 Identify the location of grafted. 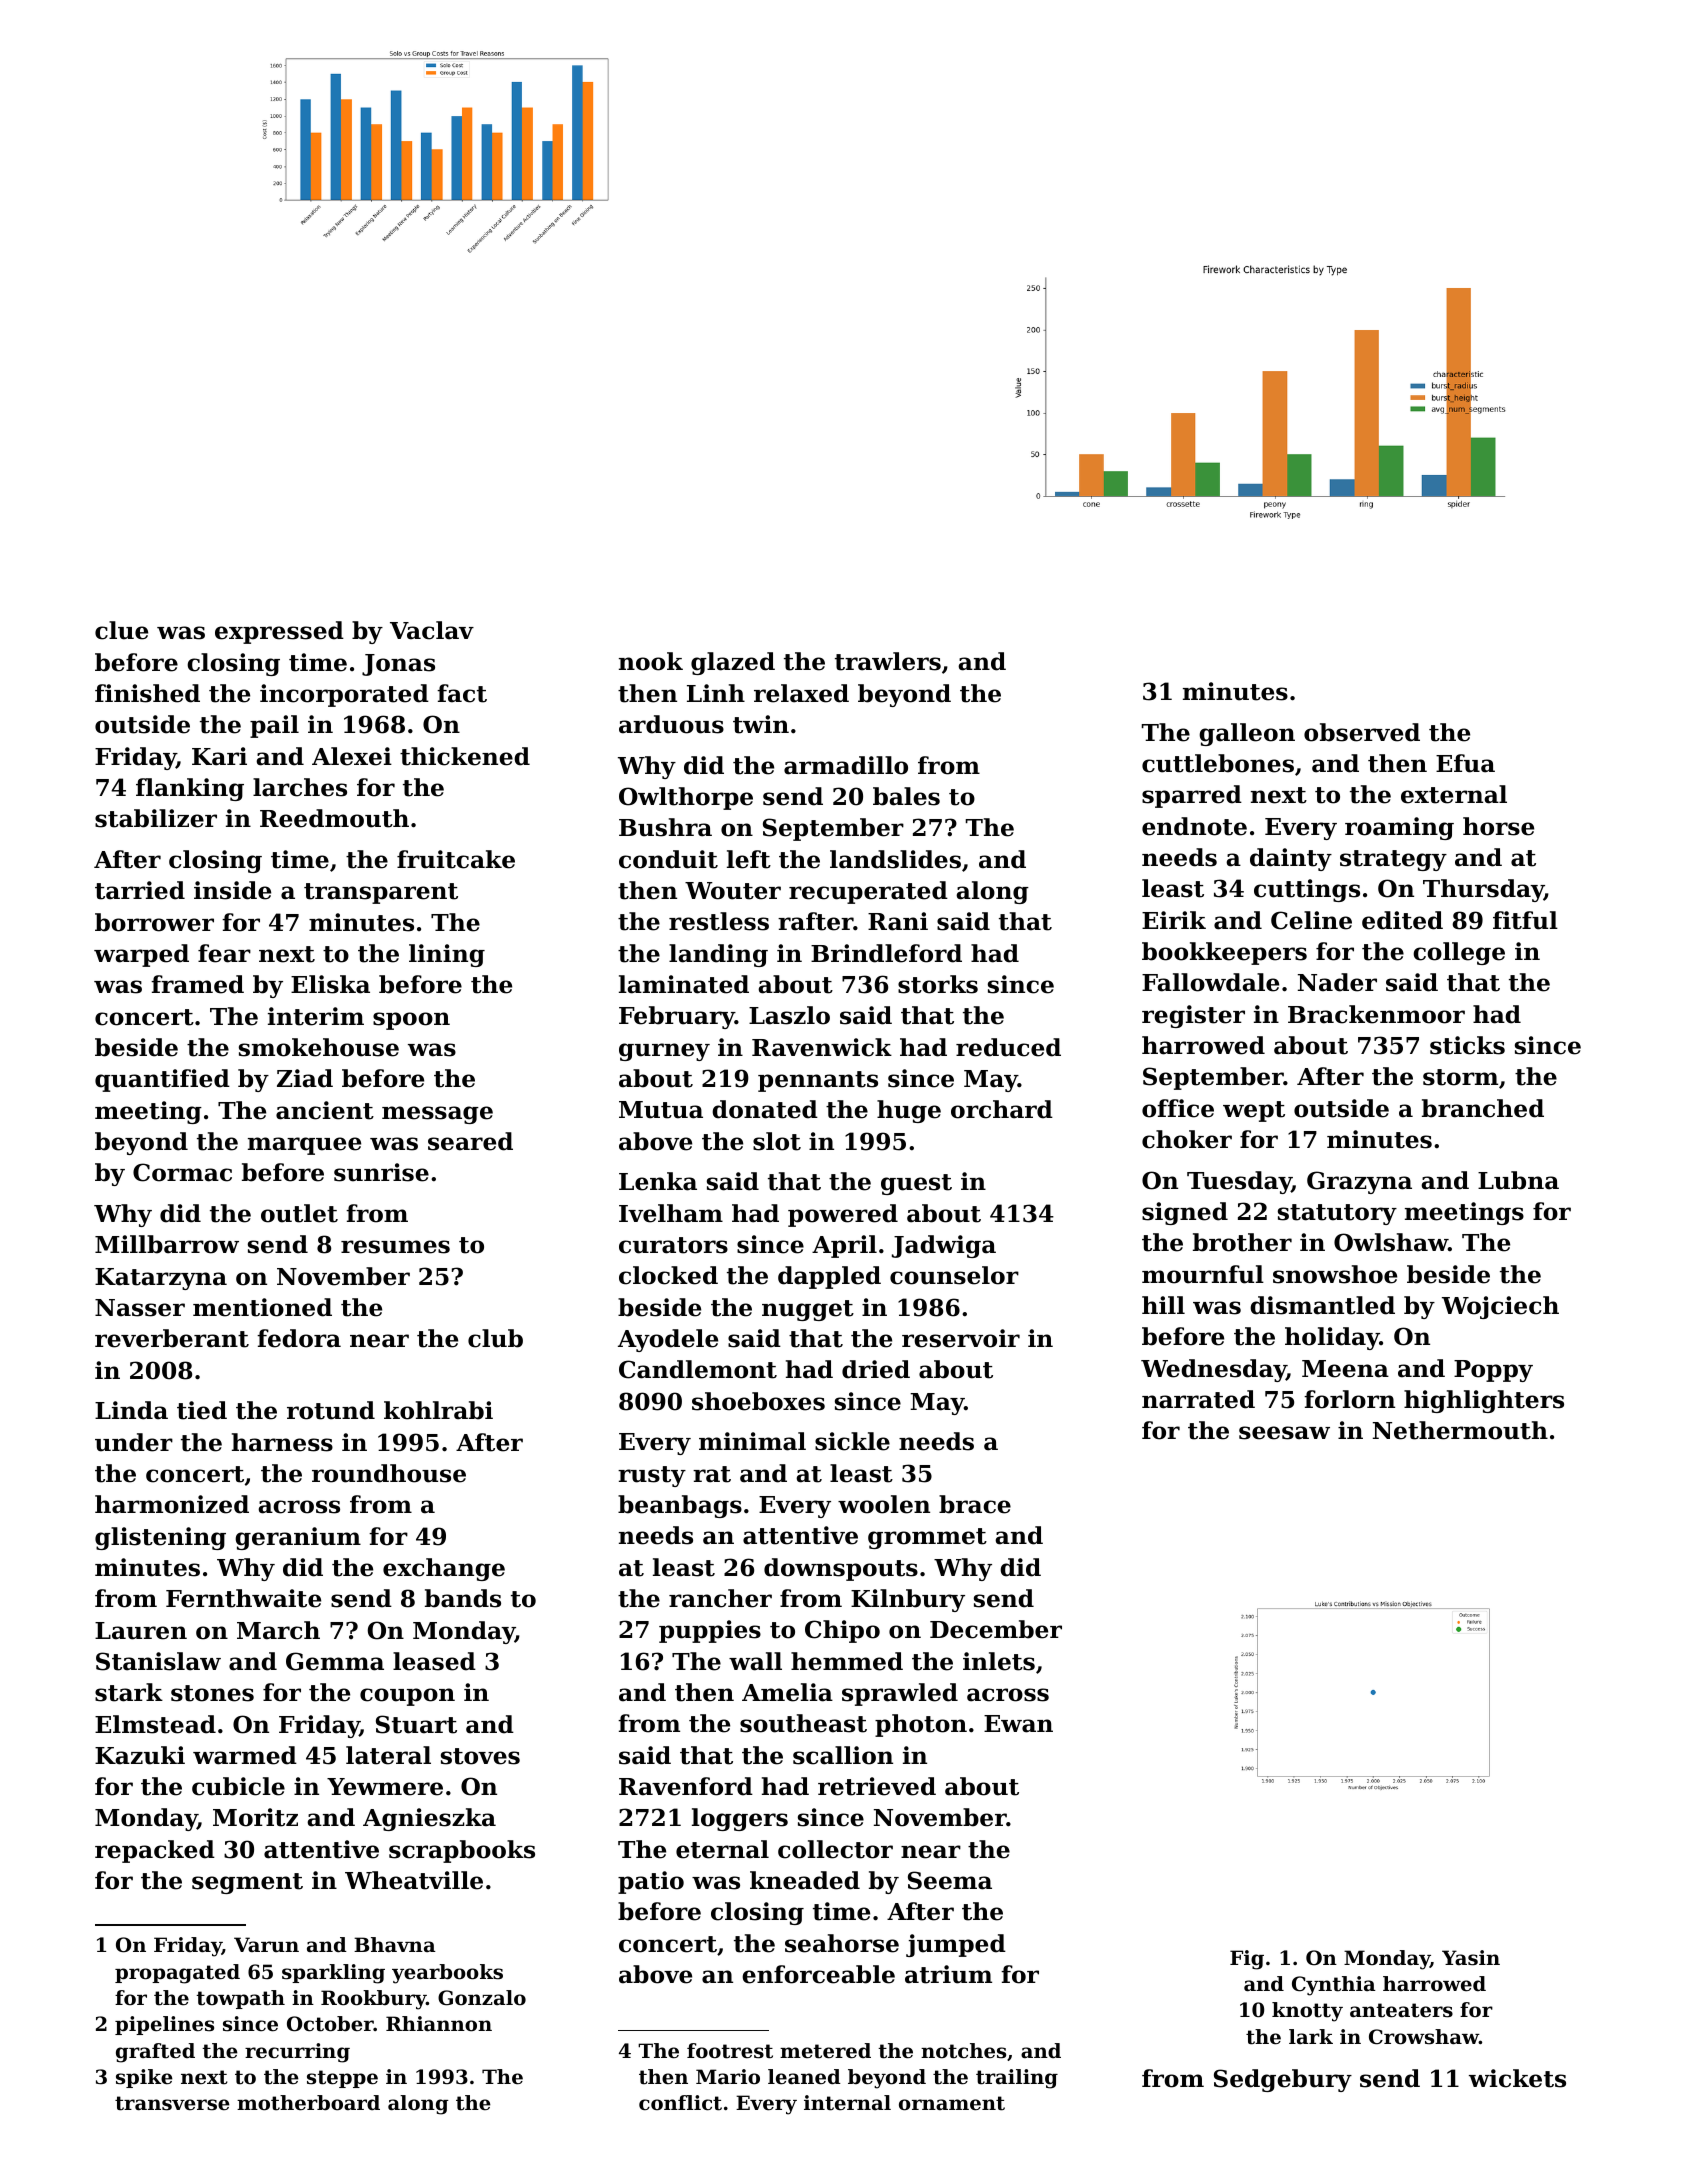
(155, 2053).
